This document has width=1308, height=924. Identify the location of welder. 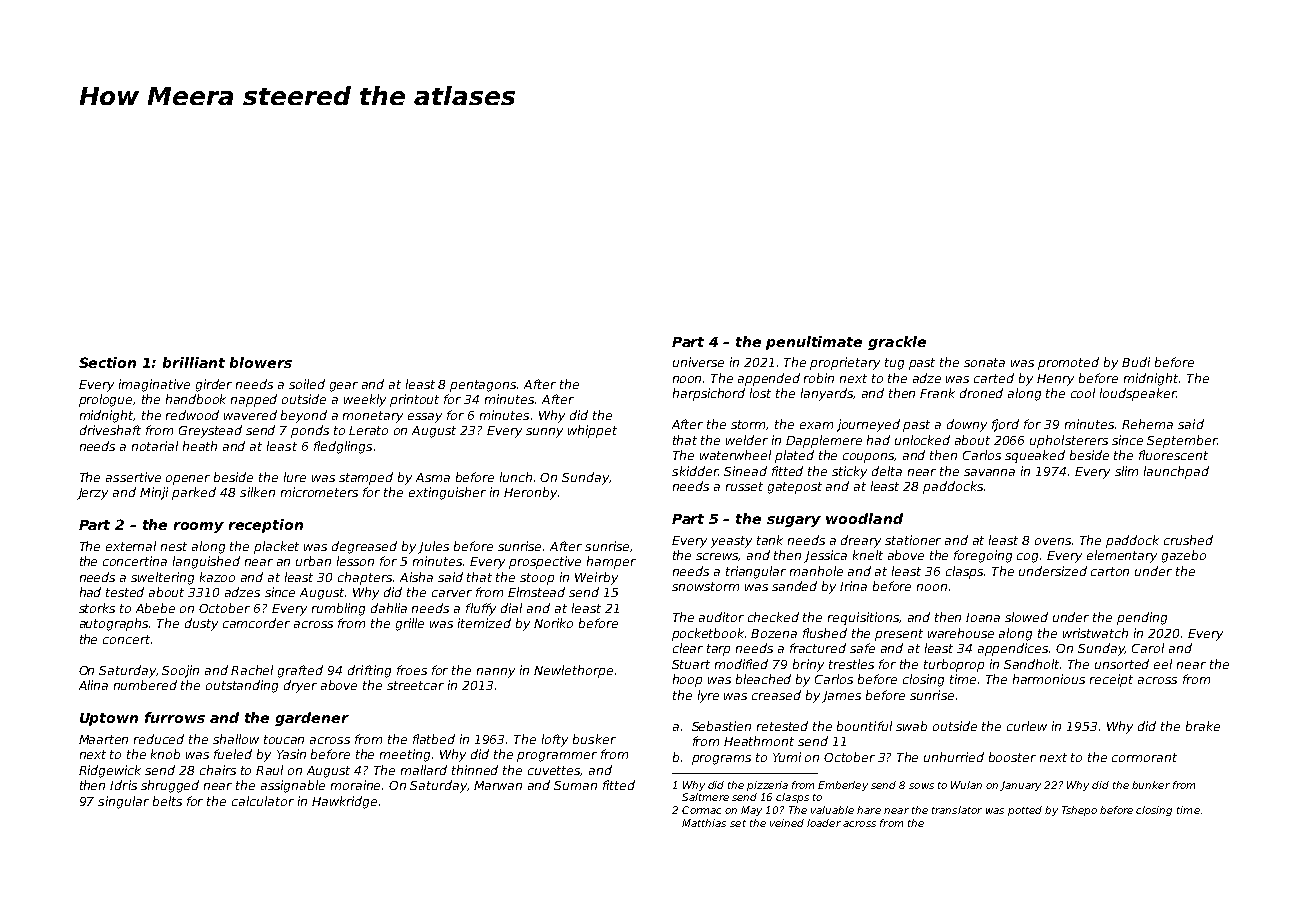
(747, 440).
